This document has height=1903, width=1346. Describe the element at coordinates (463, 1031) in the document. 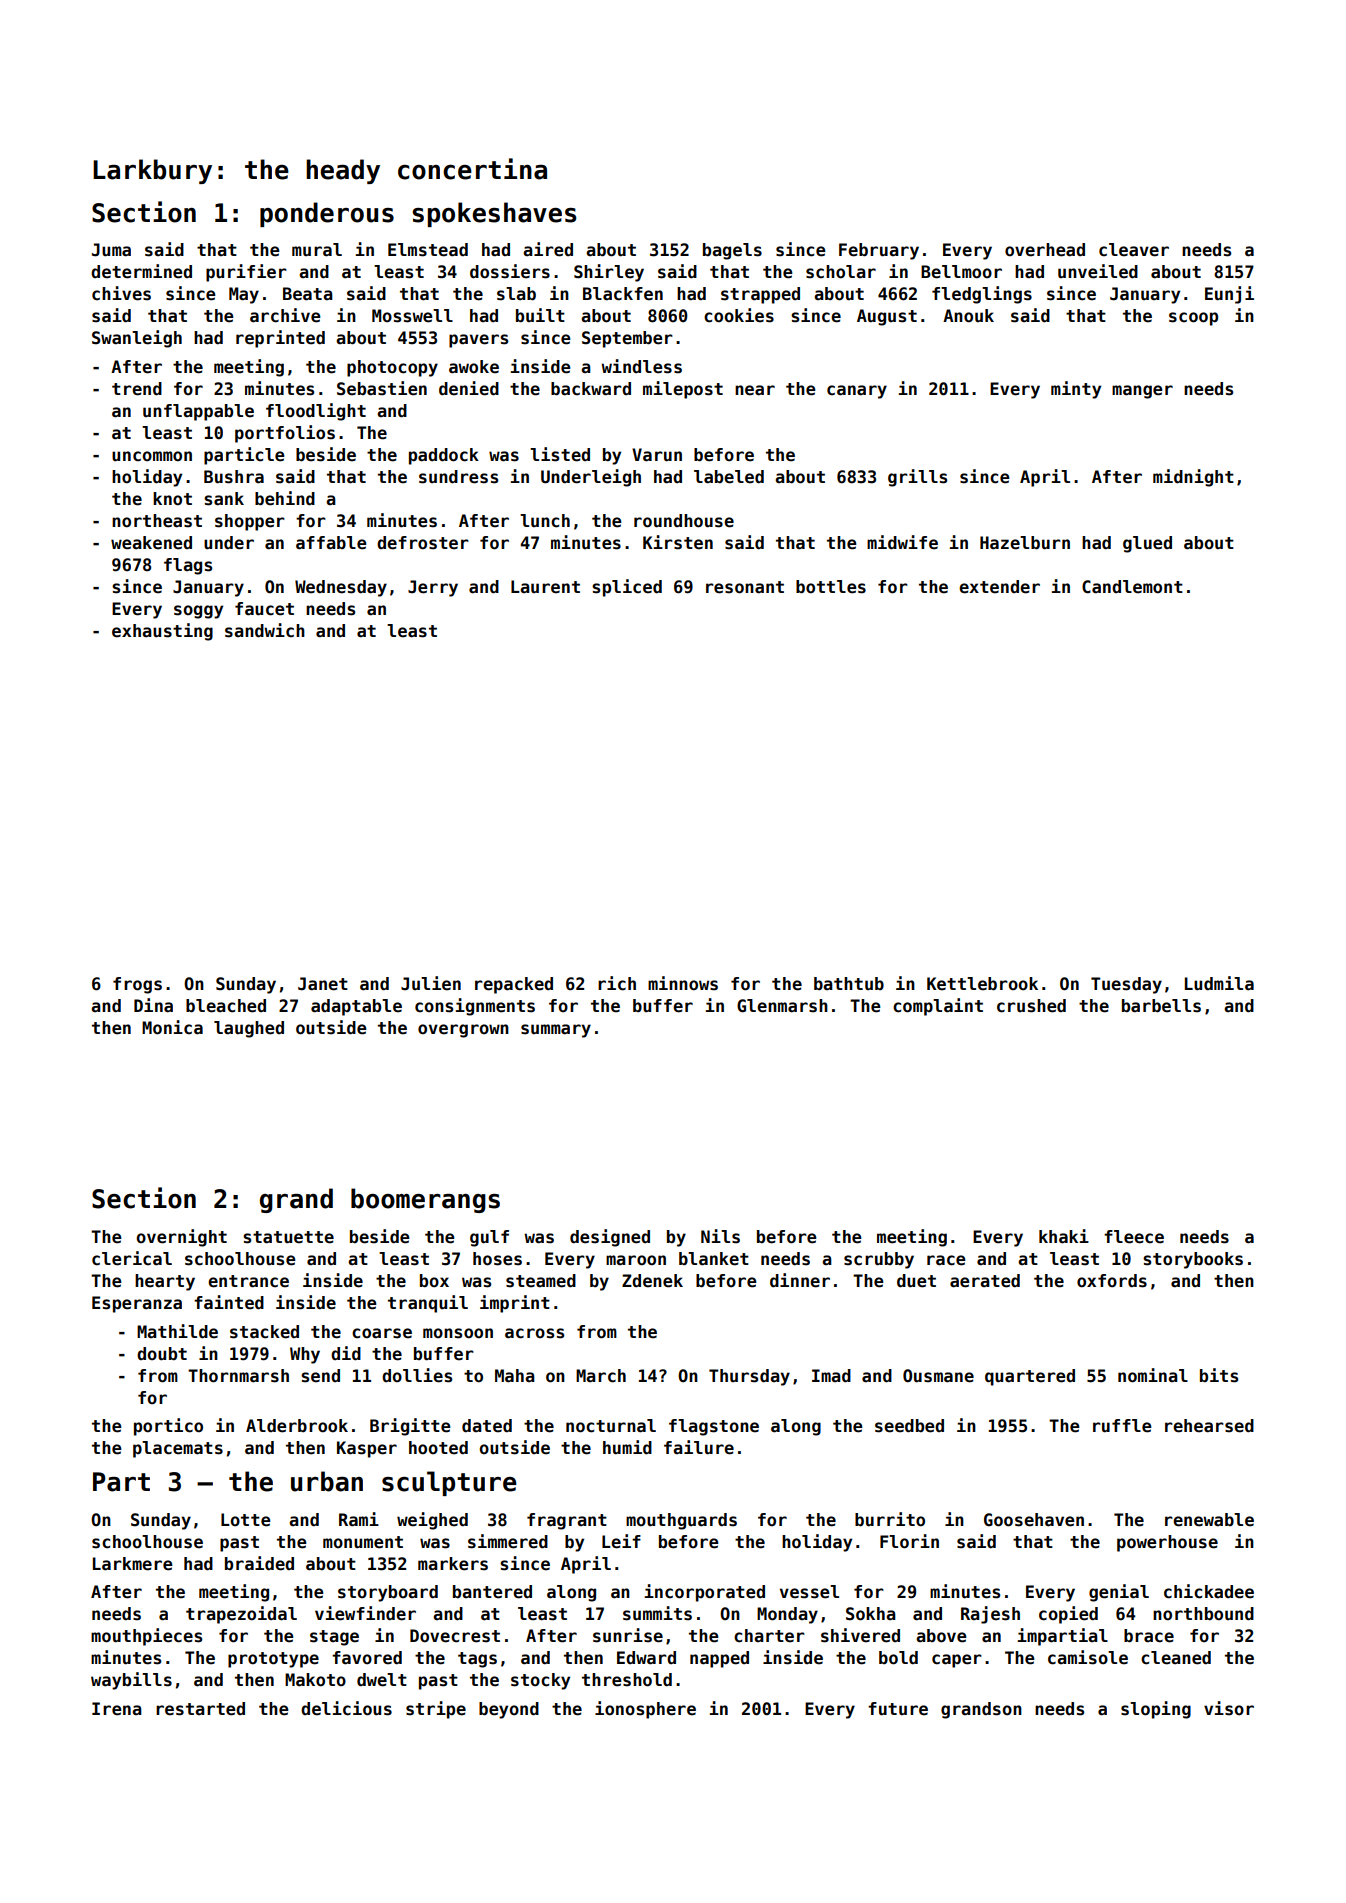

I see `overgrown` at that location.
